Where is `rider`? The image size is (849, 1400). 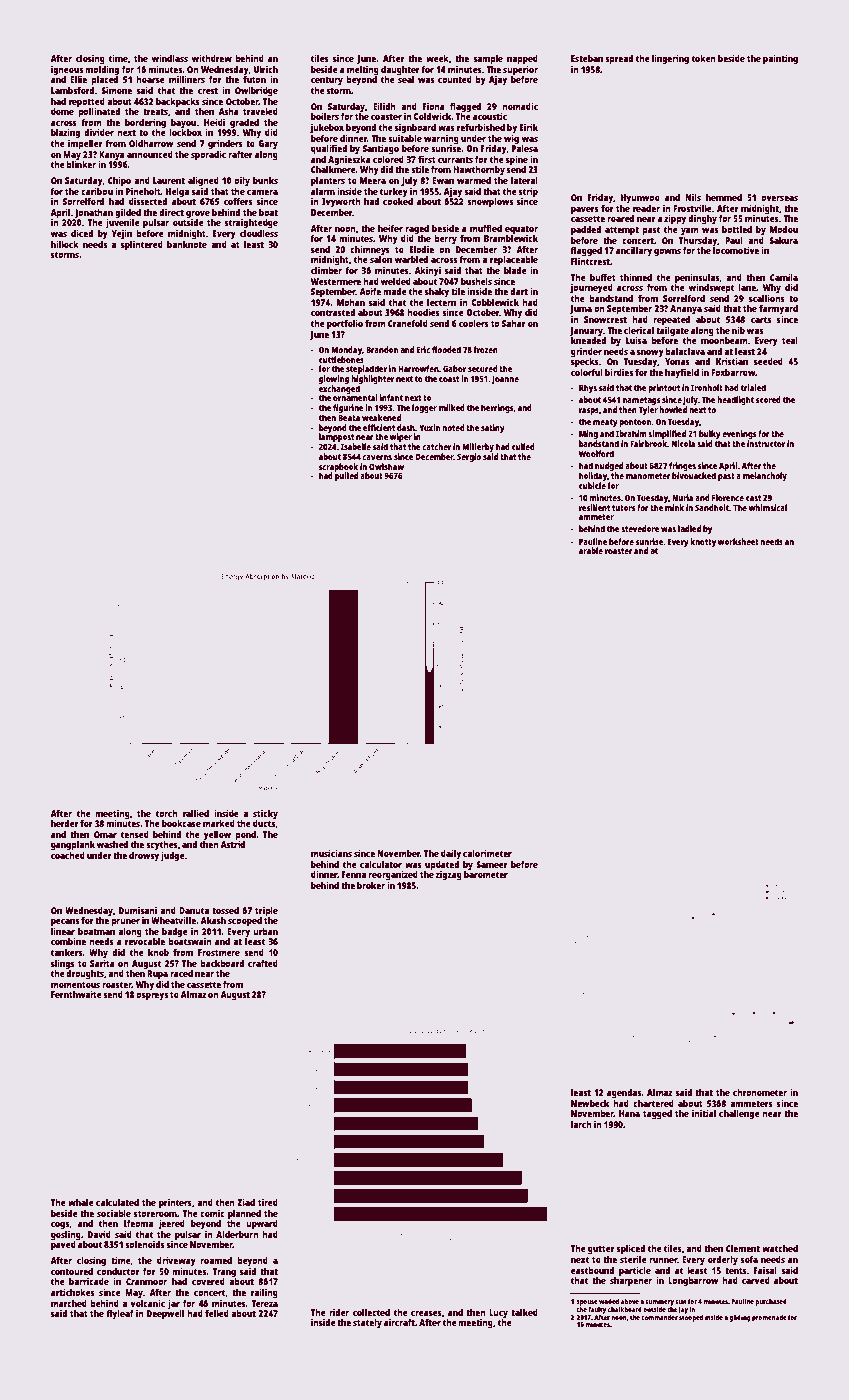 rider is located at coordinates (339, 1312).
